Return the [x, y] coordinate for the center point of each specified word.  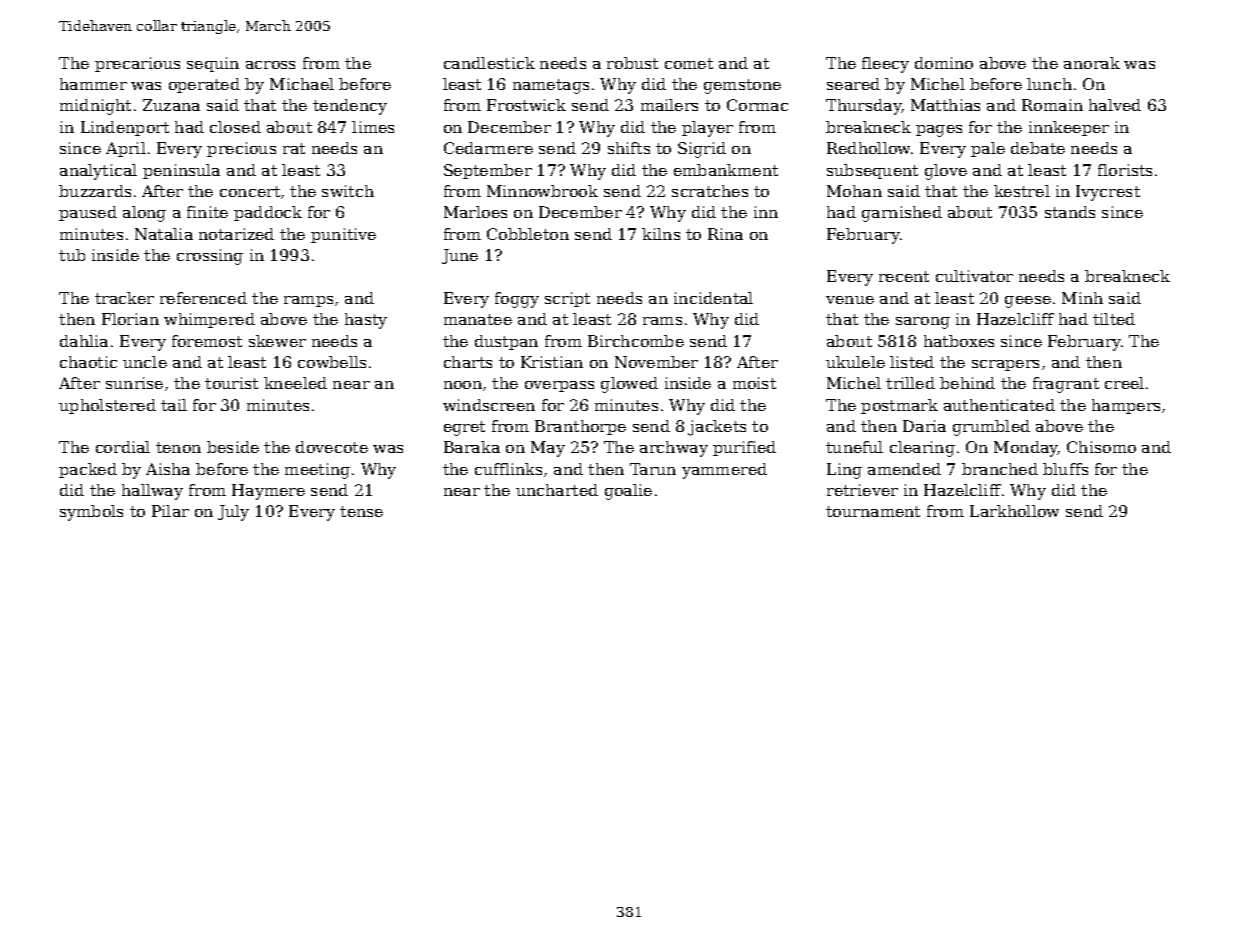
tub [72, 255]
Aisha [168, 469]
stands [1070, 212]
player [707, 129]
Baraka [472, 447]
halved [1115, 105]
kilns [661, 234]
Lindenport [125, 128]
